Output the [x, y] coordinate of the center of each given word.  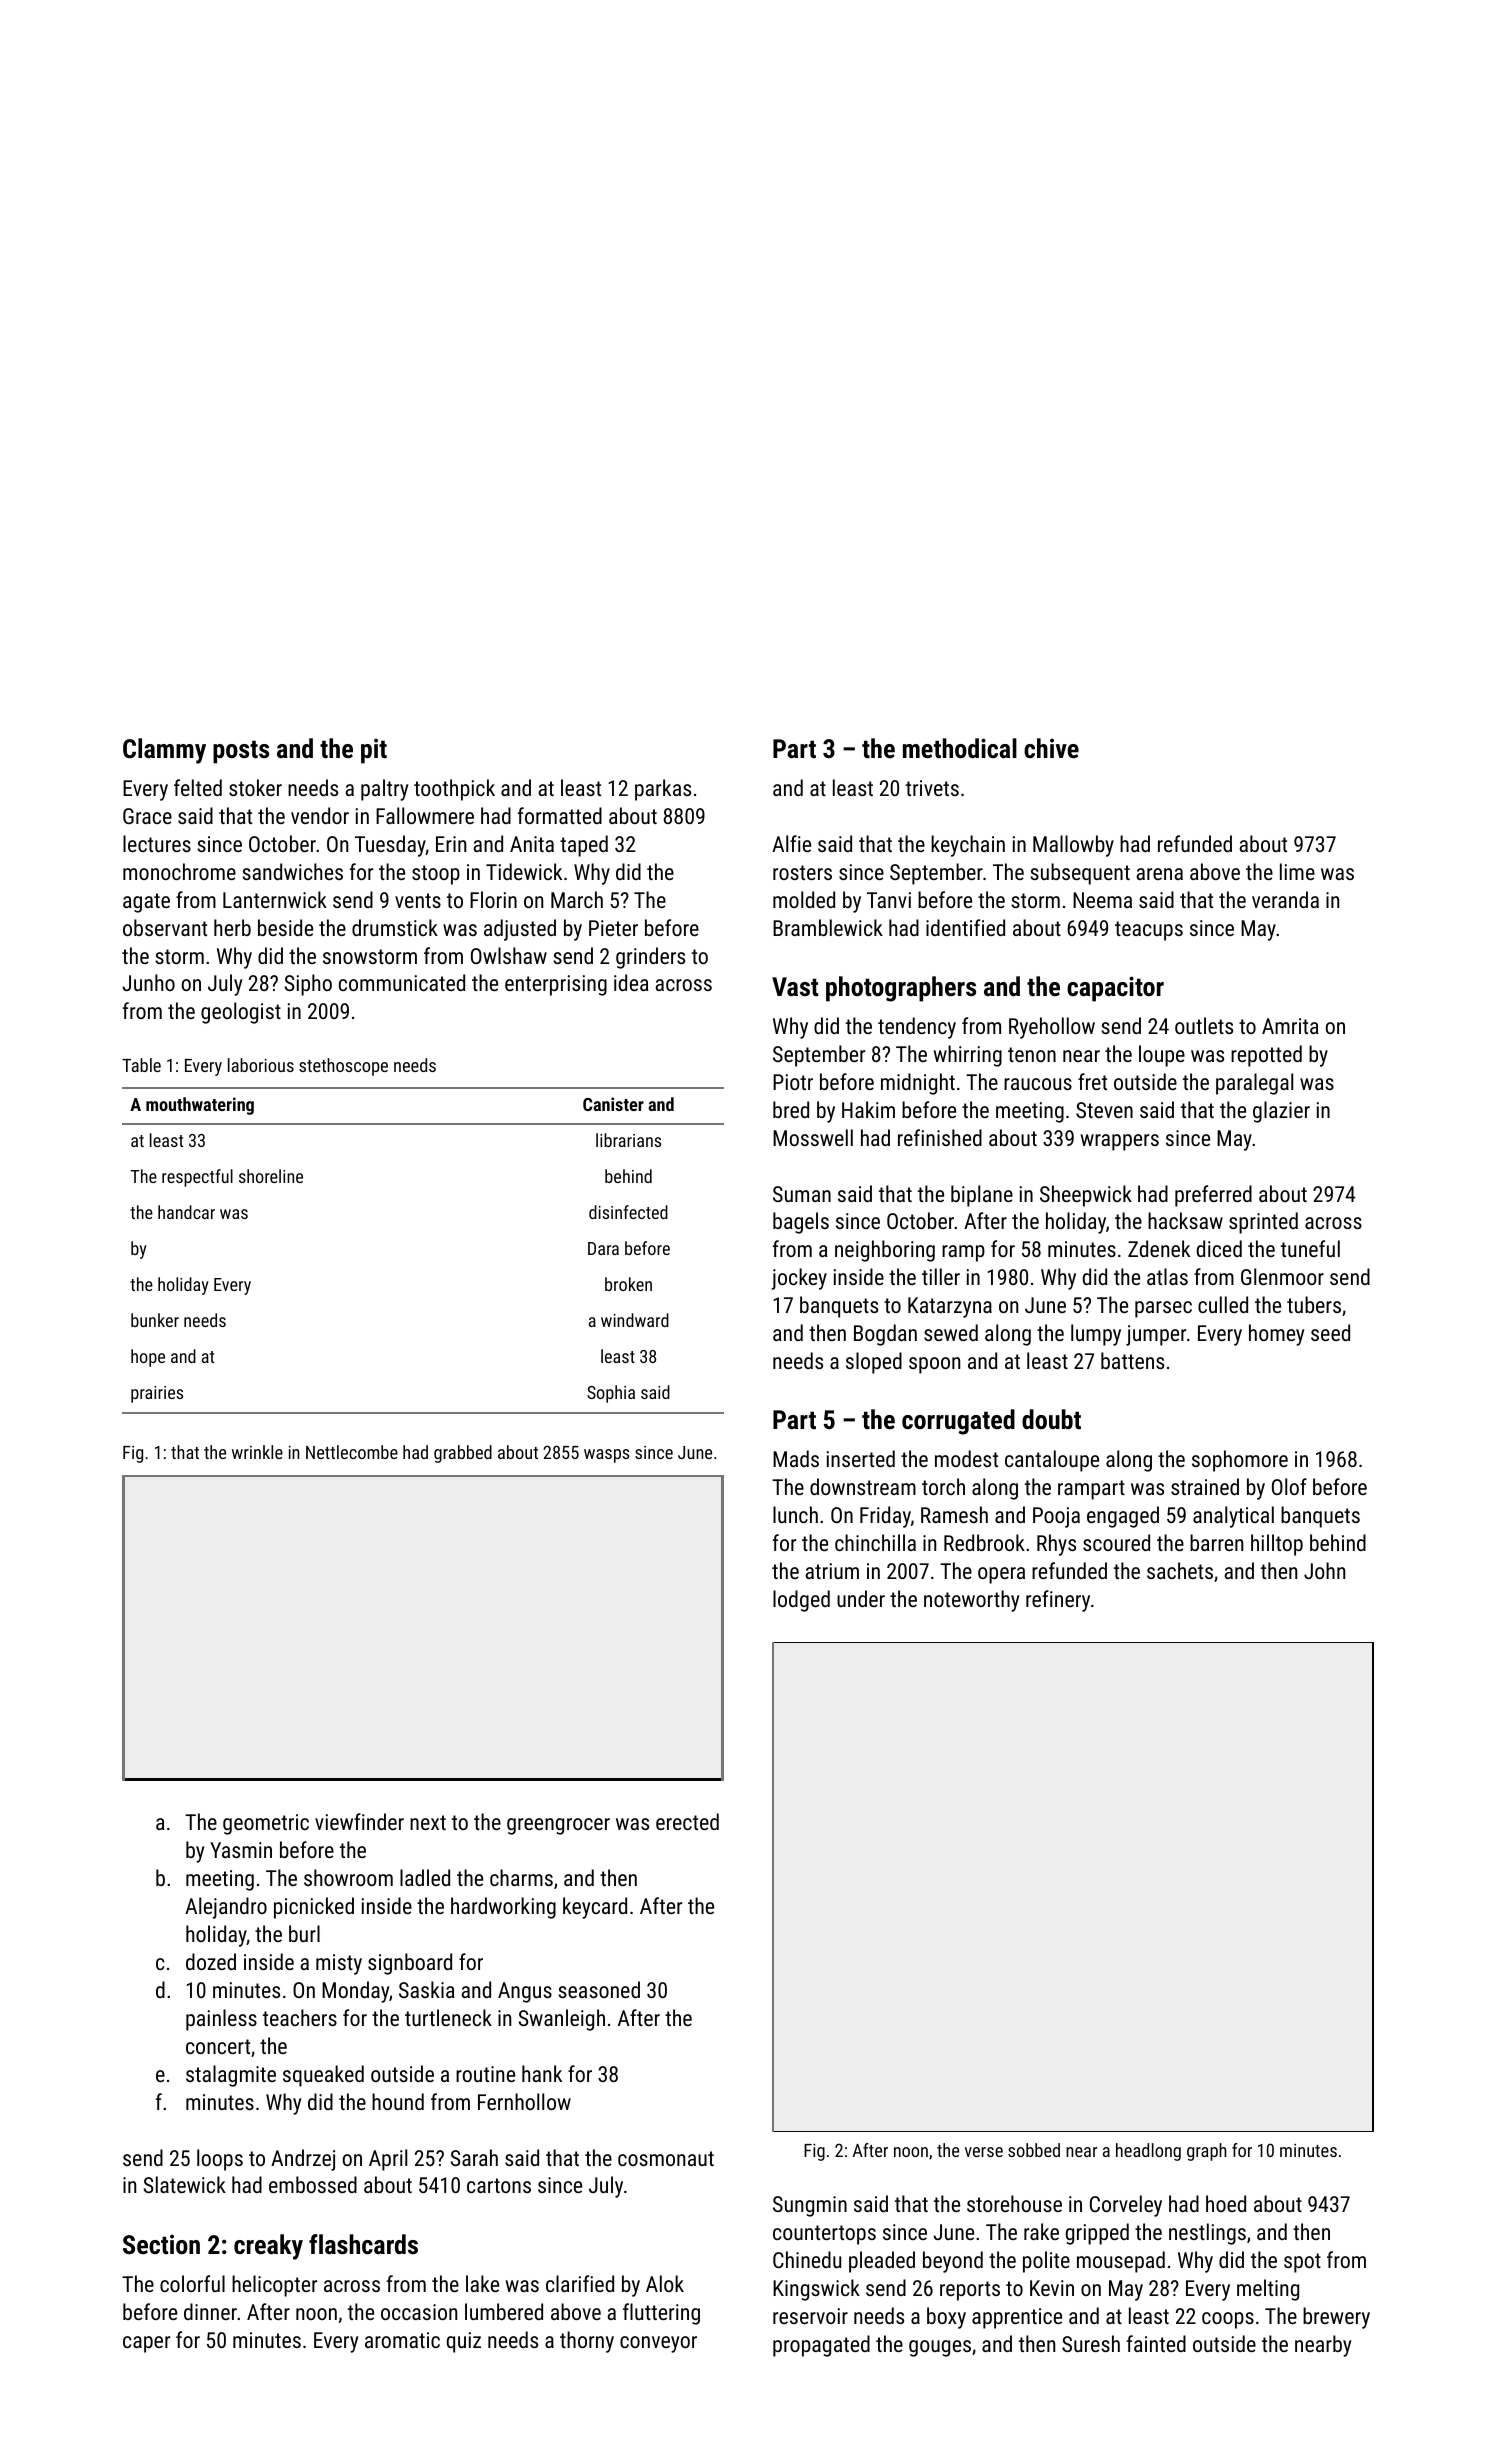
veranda [1285, 899]
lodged [801, 1601]
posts [241, 752]
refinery [1058, 1601]
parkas [663, 790]
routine [485, 2074]
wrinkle [257, 1452]
